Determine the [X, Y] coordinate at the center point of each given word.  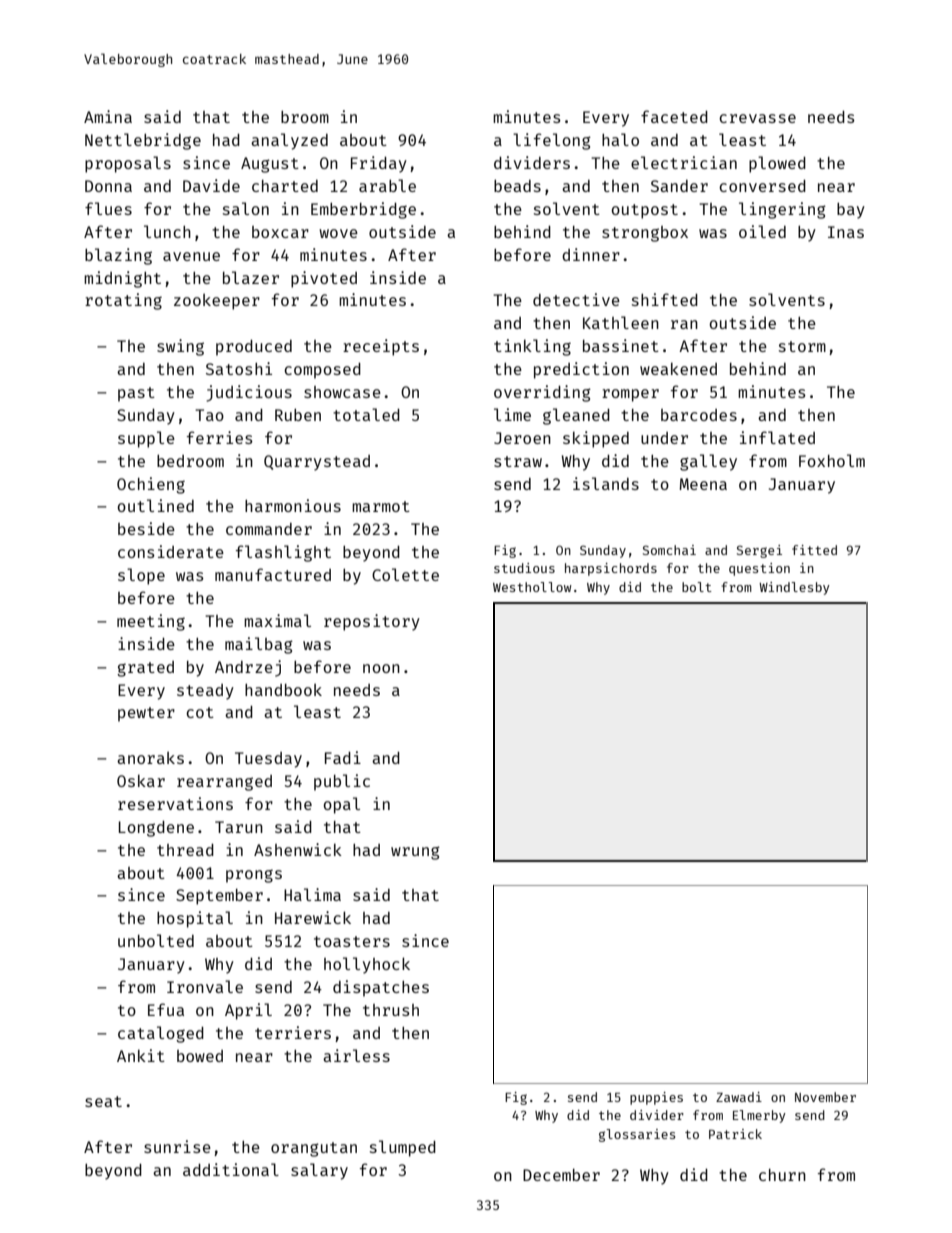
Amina [108, 116]
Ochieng [151, 485]
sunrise [177, 1146]
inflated [777, 437]
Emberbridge [363, 210]
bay [851, 211]
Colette [405, 574]
